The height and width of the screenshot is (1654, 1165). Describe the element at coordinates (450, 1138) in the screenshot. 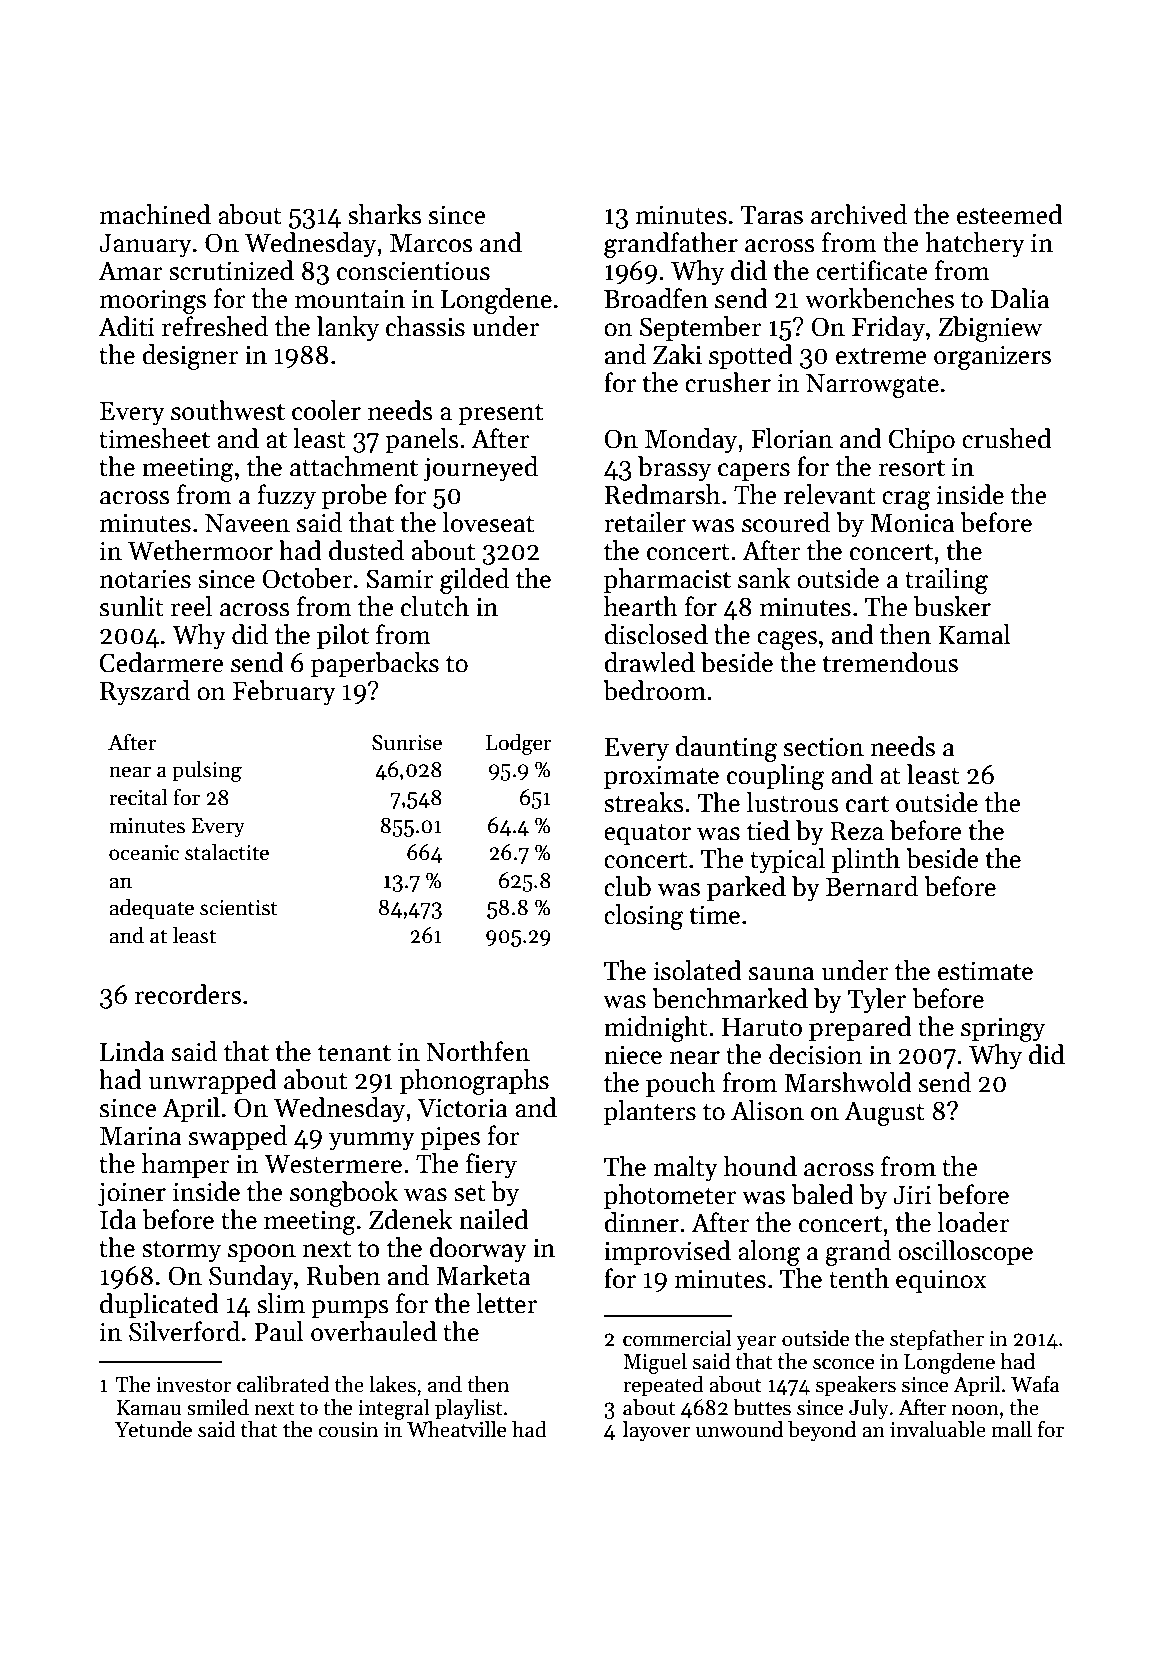

I see `pipes` at that location.
